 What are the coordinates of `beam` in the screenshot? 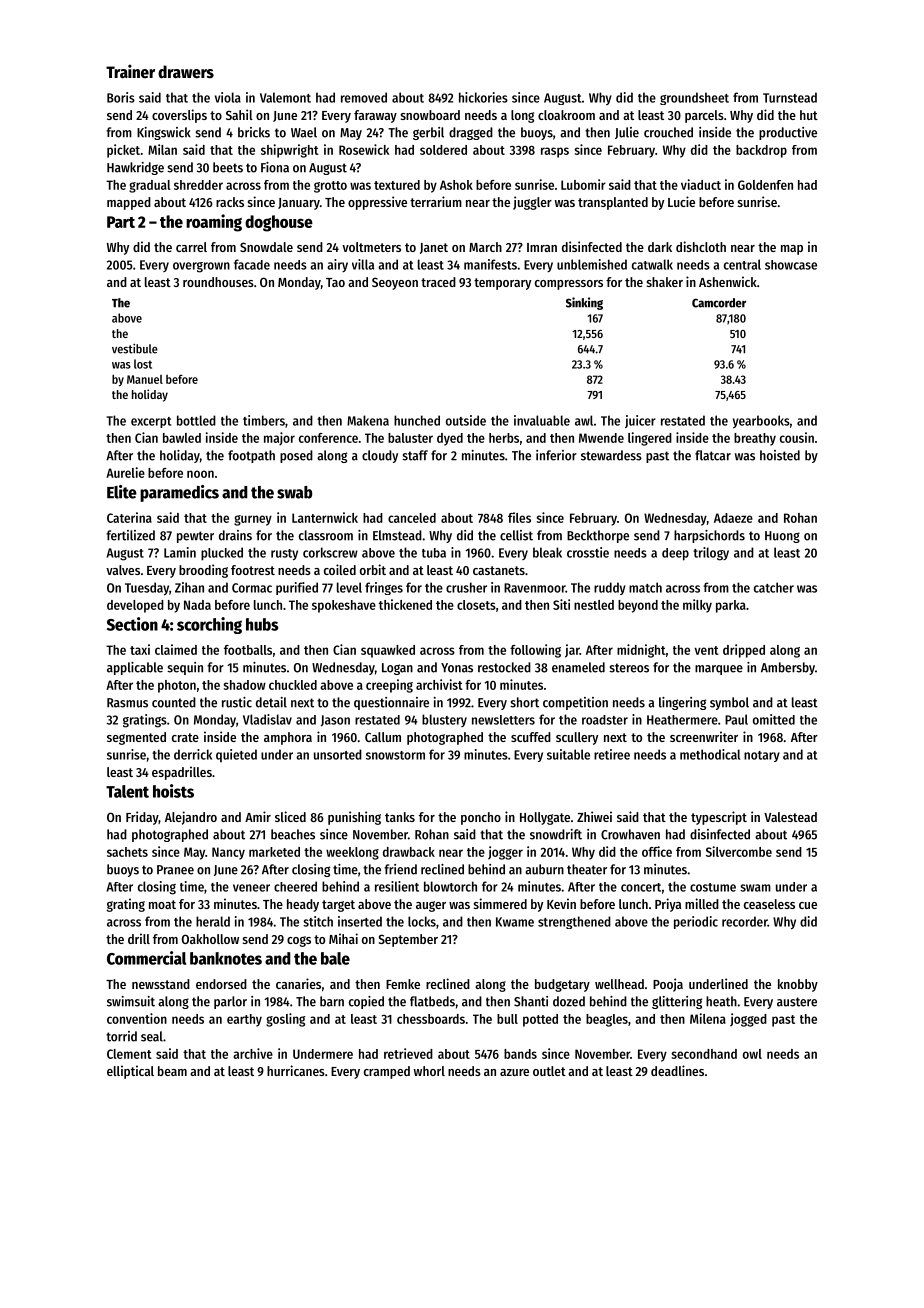 It's located at (172, 1071).
